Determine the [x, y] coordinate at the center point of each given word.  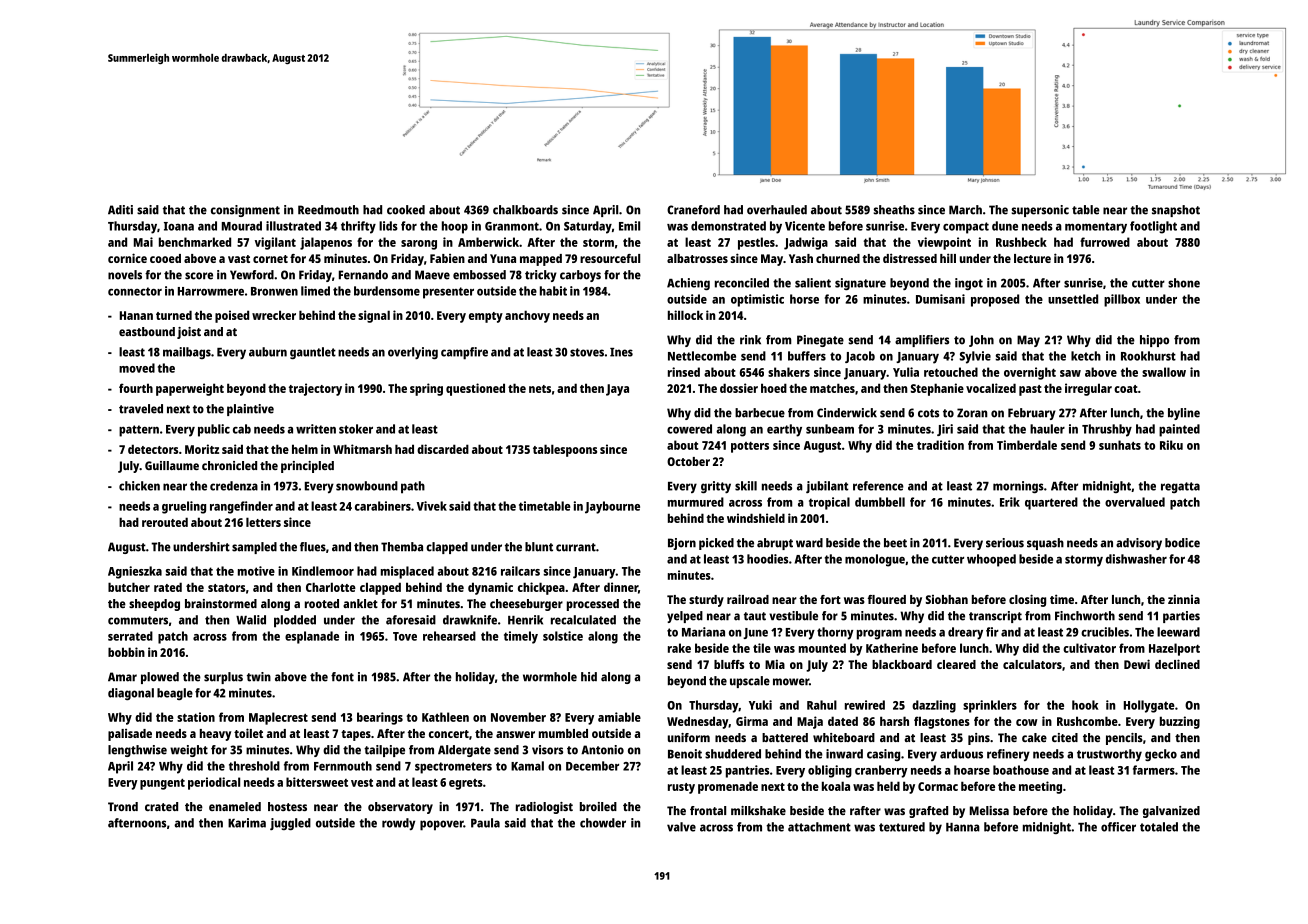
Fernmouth [343, 766]
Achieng [688, 284]
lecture [1032, 258]
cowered [689, 429]
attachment [819, 827]
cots [928, 413]
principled [307, 467]
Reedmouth [328, 210]
